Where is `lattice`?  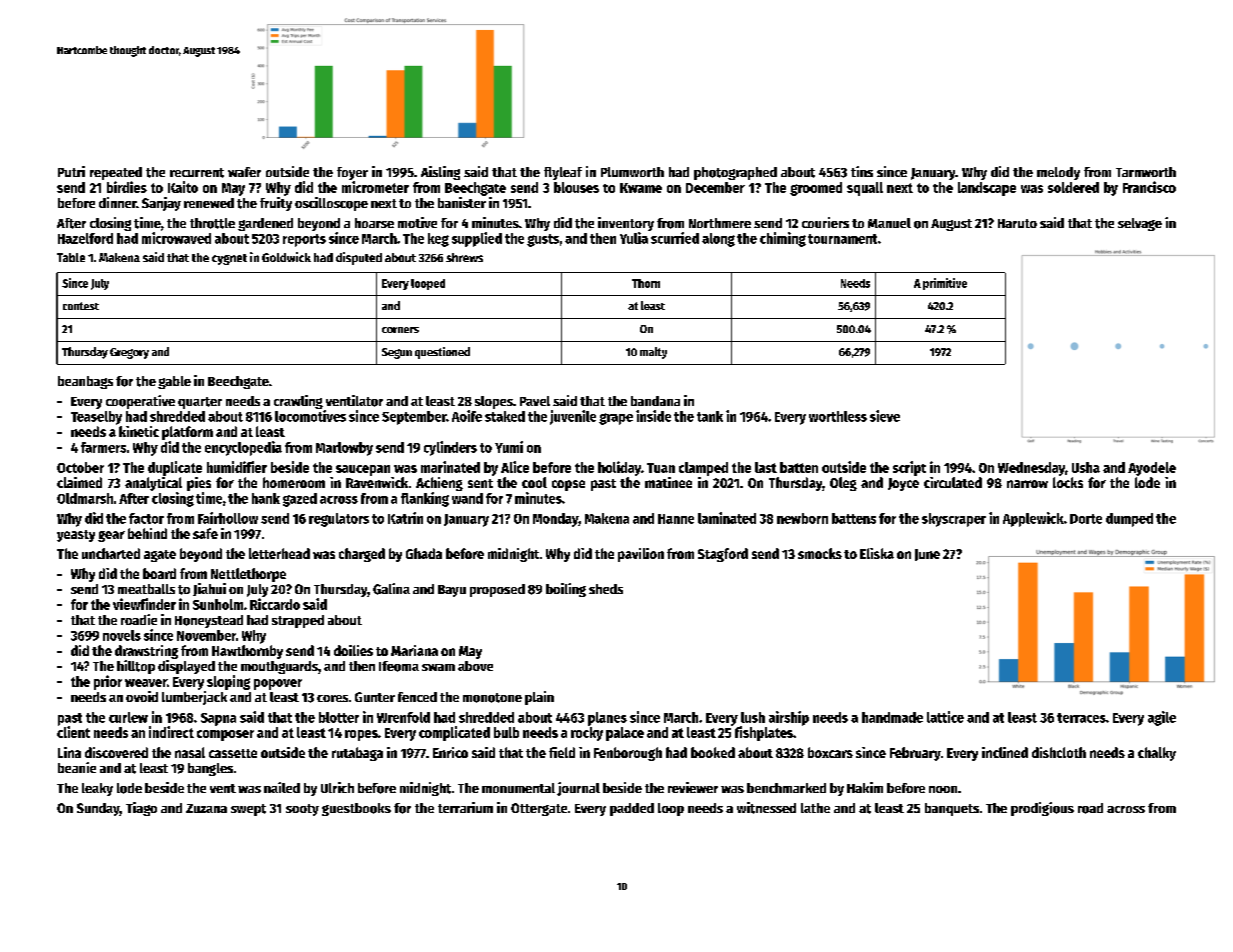
lattice is located at coordinates (945, 717).
